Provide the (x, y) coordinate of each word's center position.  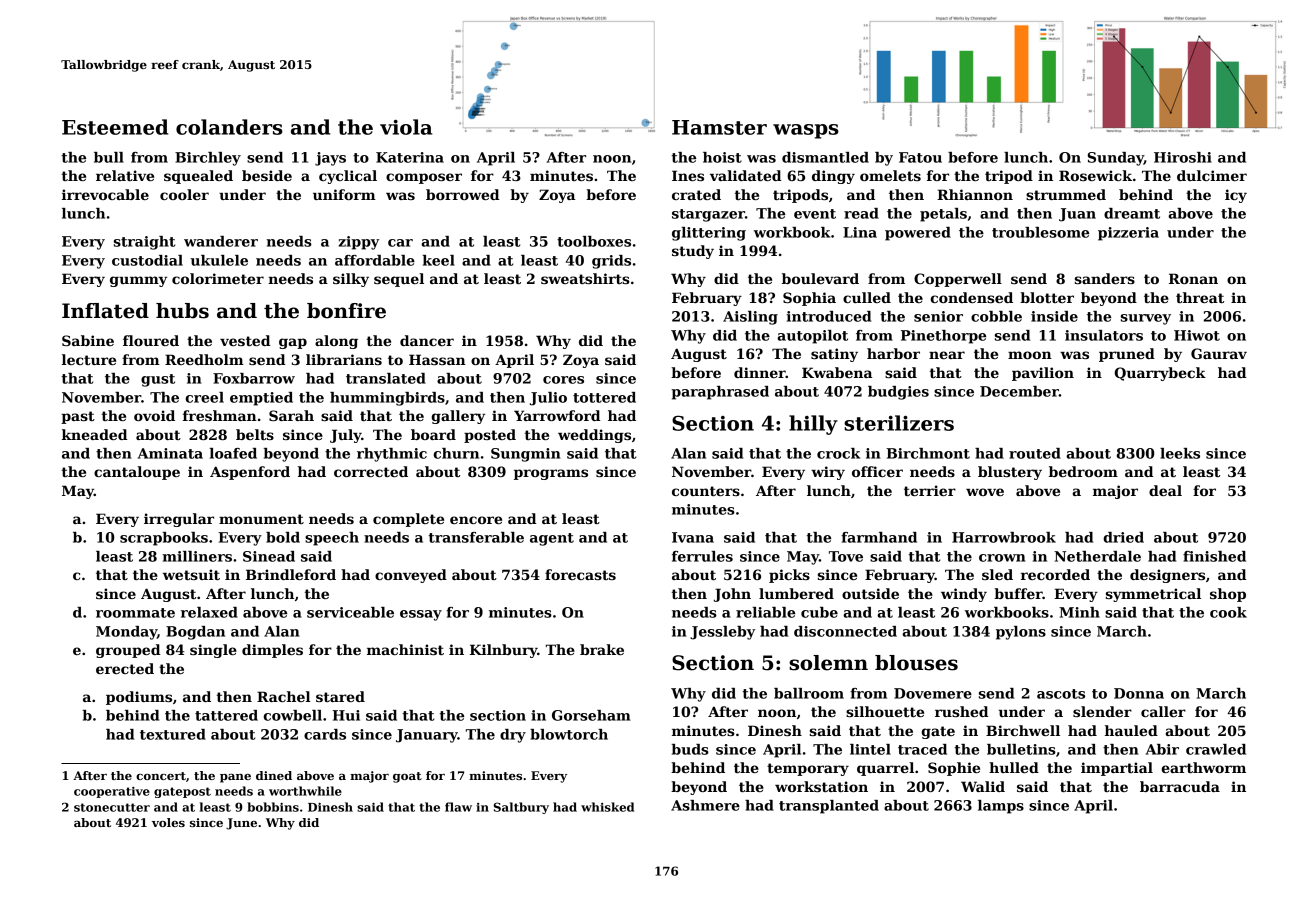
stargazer (708, 215)
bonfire (346, 311)
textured (173, 734)
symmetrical (1153, 595)
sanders (1105, 278)
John (732, 595)
